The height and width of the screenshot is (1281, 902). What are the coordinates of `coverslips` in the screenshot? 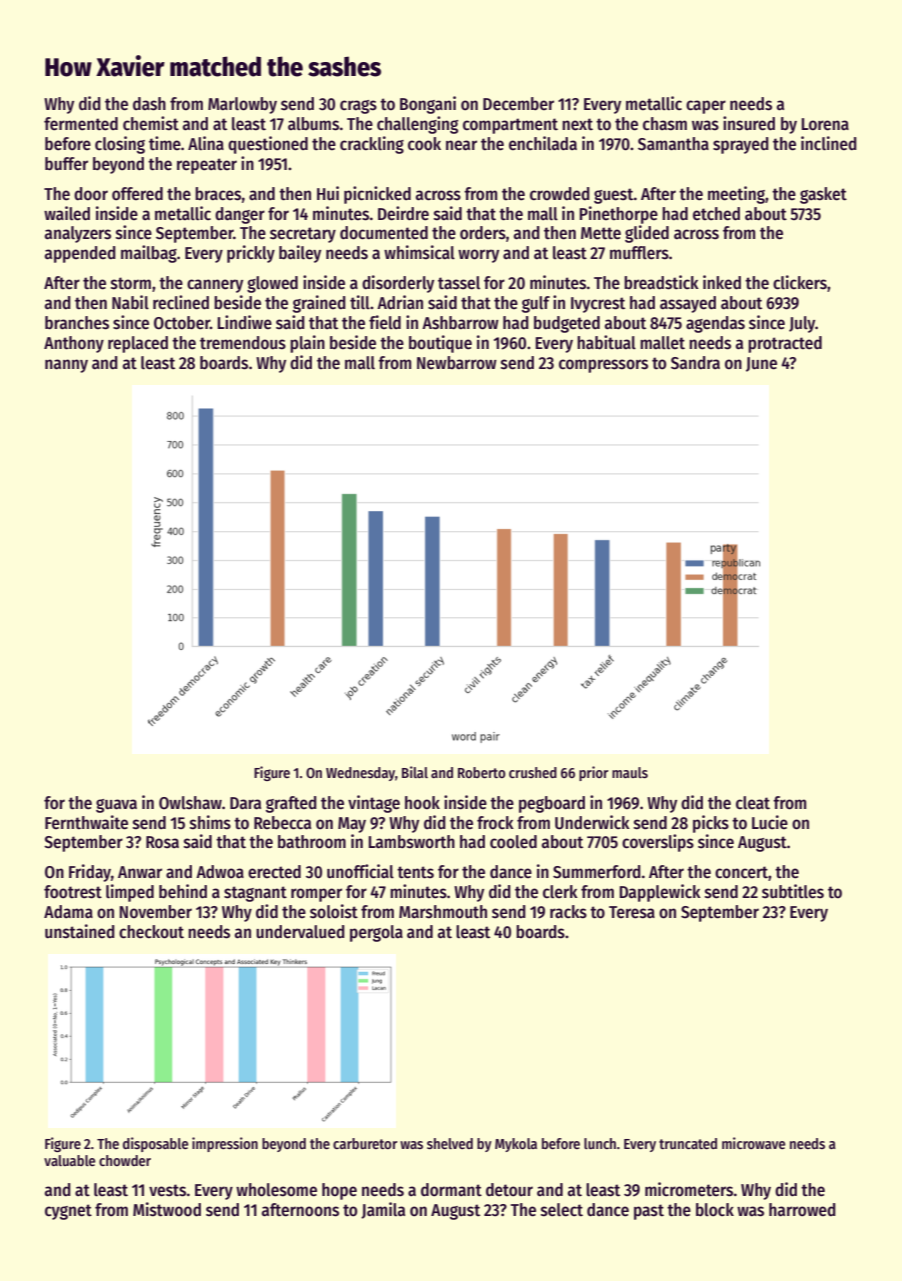 It's located at (658, 843).
